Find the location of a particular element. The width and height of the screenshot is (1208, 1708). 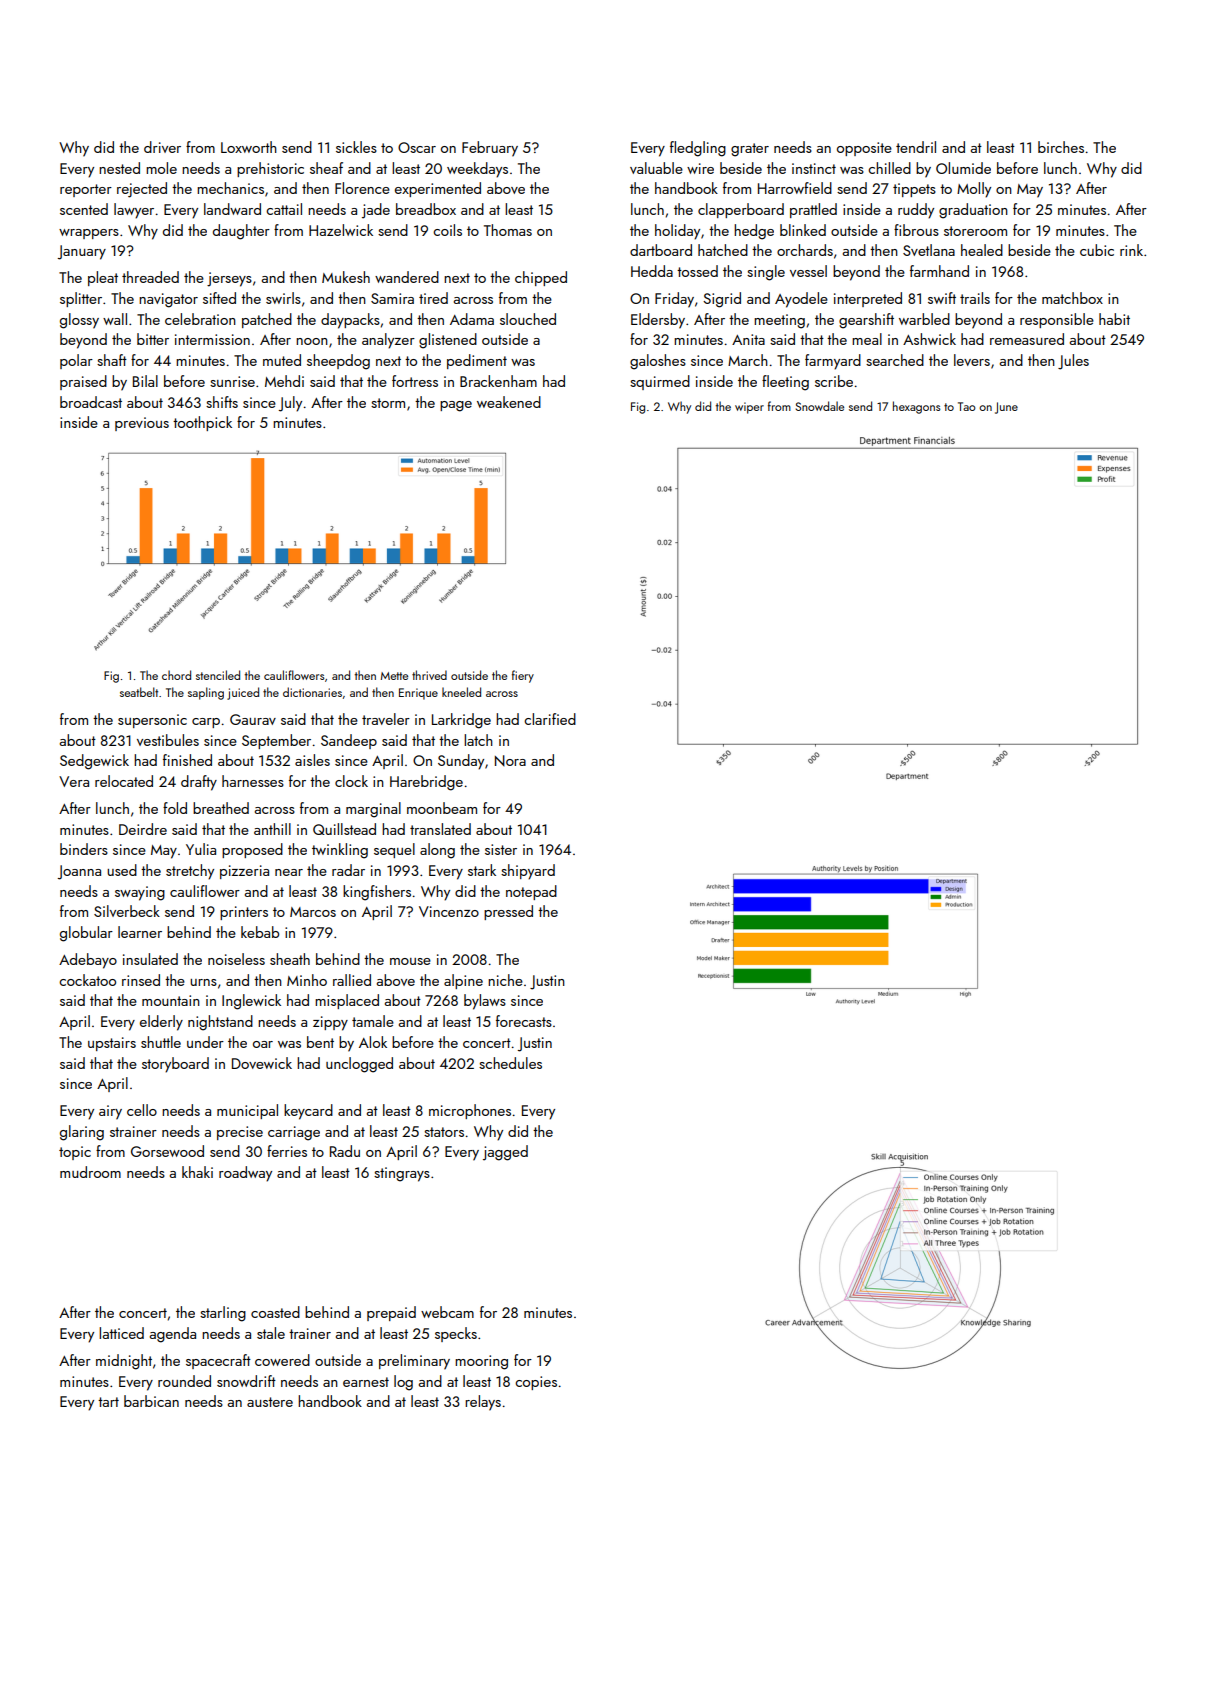

scented is located at coordinates (84, 209).
